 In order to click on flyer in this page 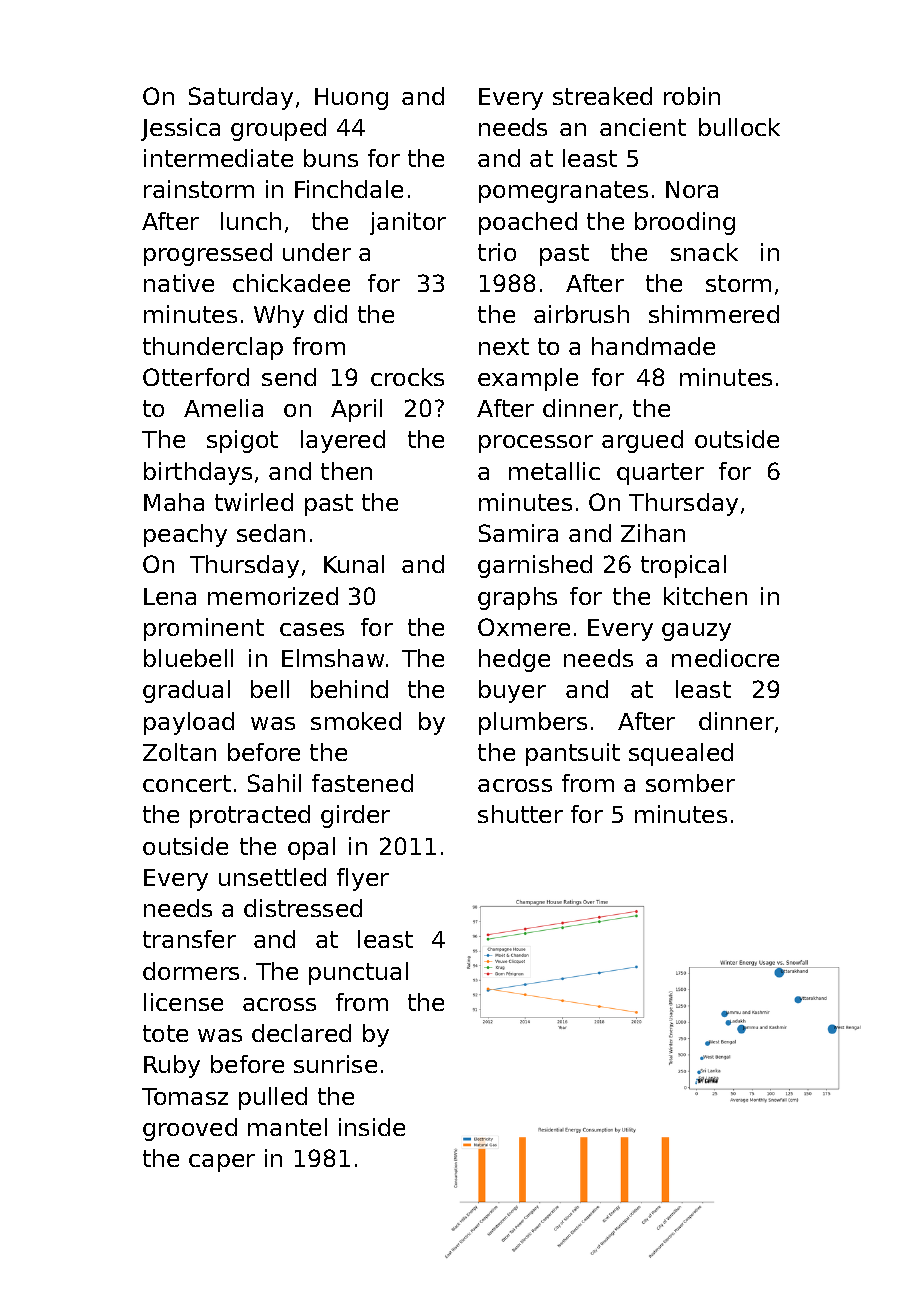, I will do `click(363, 879)`.
